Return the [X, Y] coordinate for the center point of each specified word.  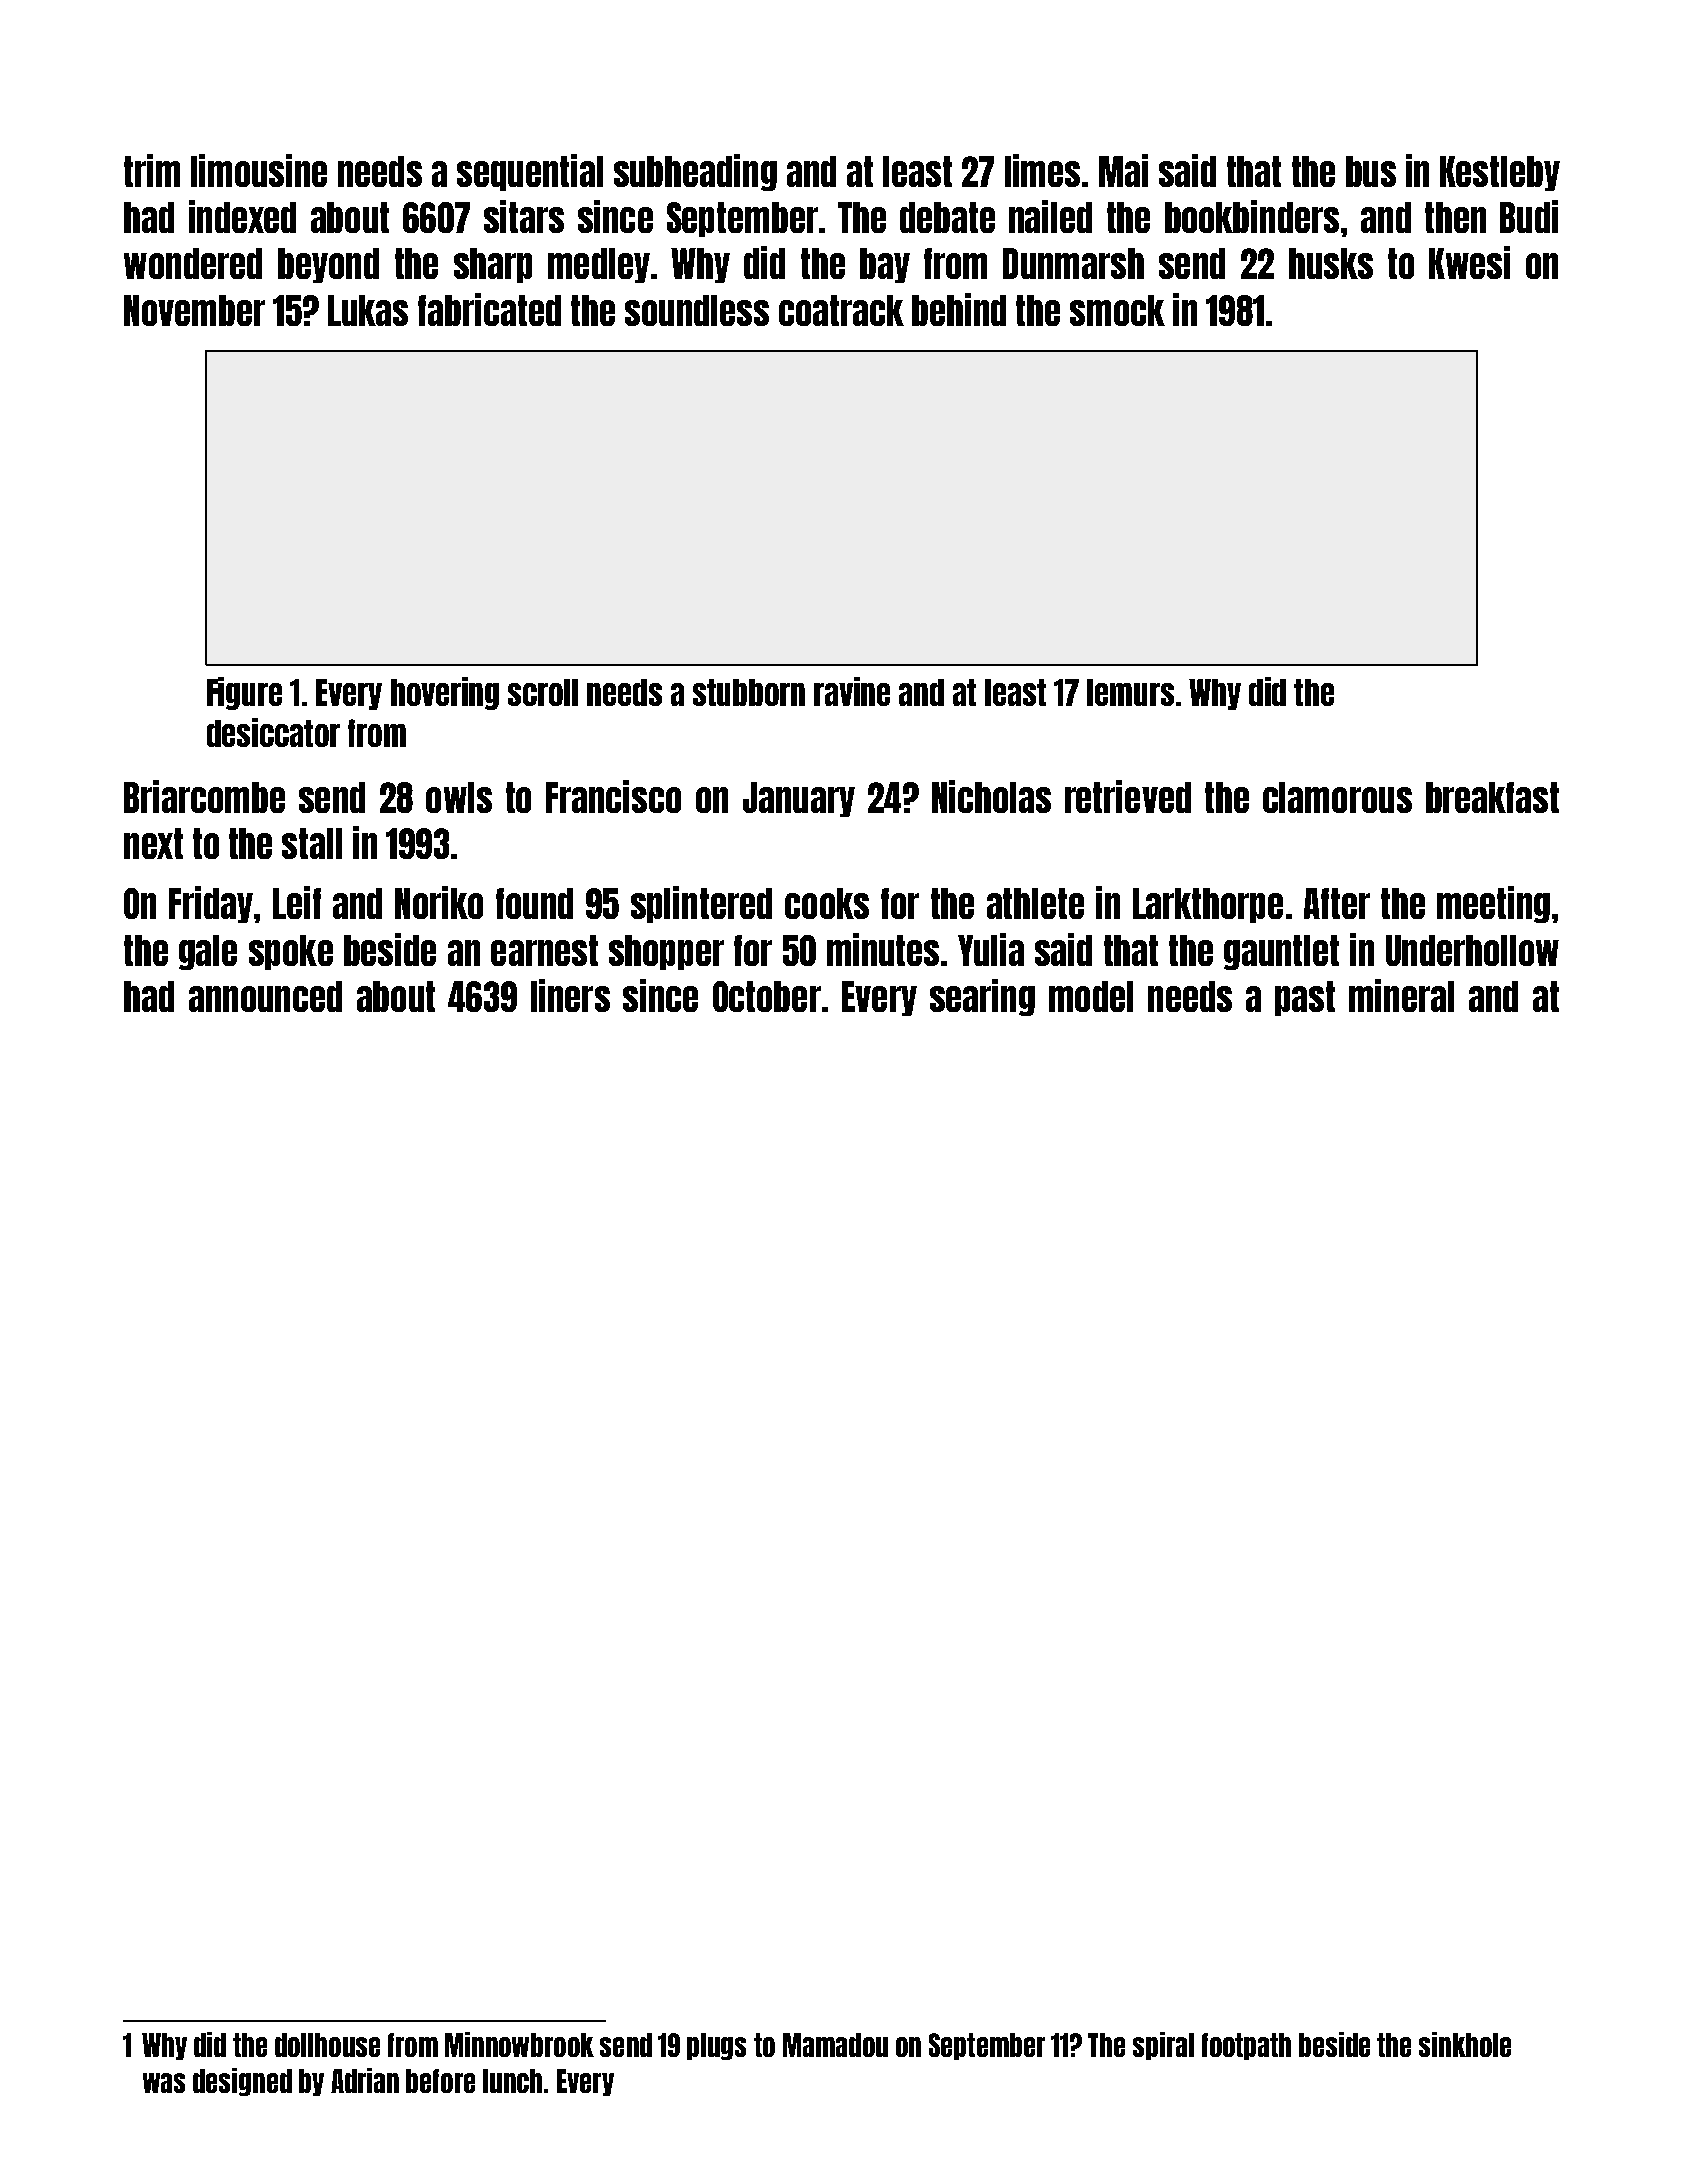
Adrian [365, 2080]
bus [1371, 171]
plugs [716, 2046]
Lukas [368, 310]
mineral [1401, 995]
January [799, 799]
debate [947, 217]
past [1305, 998]
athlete [1035, 903]
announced [265, 996]
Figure [244, 693]
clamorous [1337, 797]
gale [208, 952]
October [767, 996]
